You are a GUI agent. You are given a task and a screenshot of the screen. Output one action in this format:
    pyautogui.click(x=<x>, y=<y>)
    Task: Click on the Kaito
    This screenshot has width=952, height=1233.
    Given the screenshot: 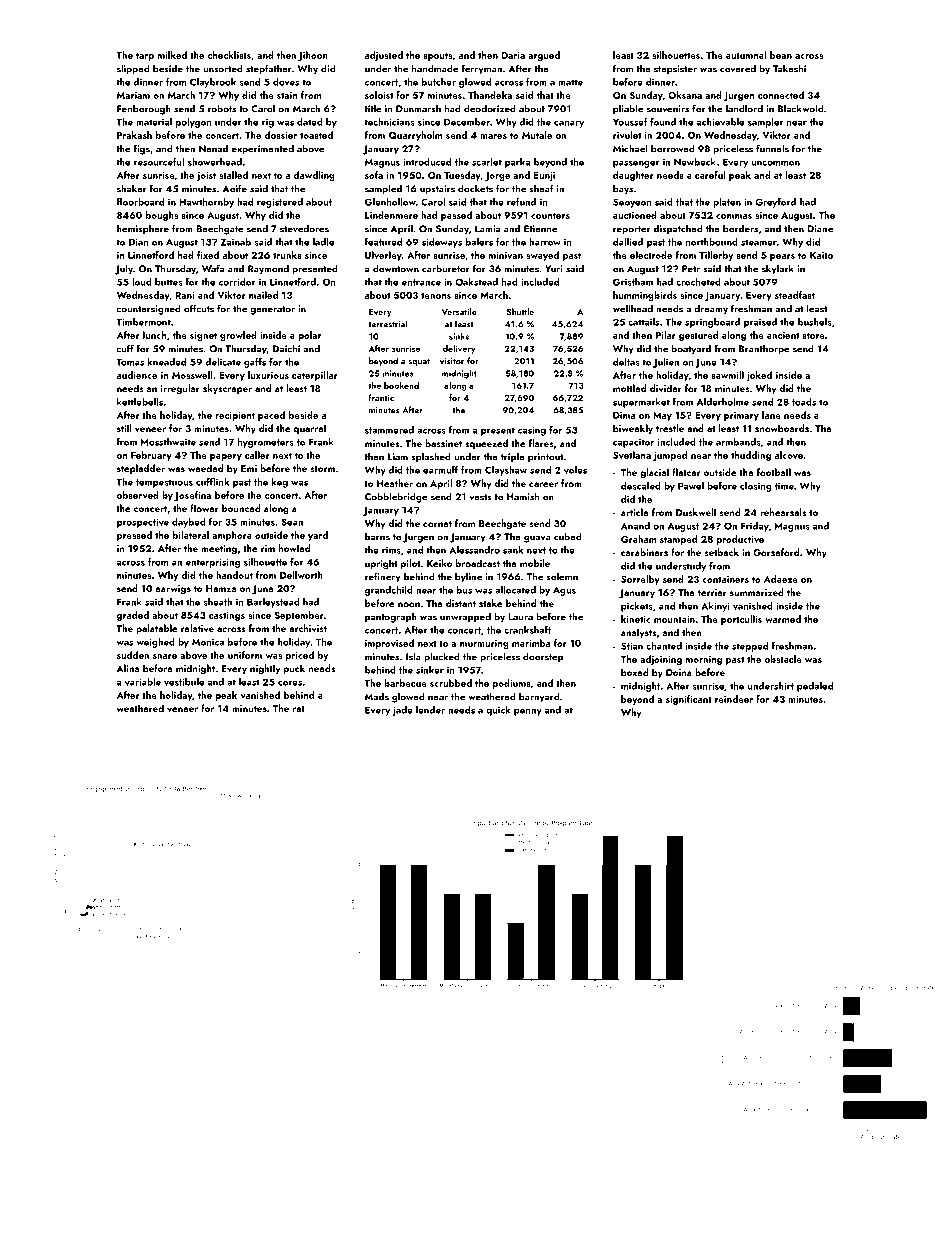 What is the action you would take?
    pyautogui.click(x=821, y=255)
